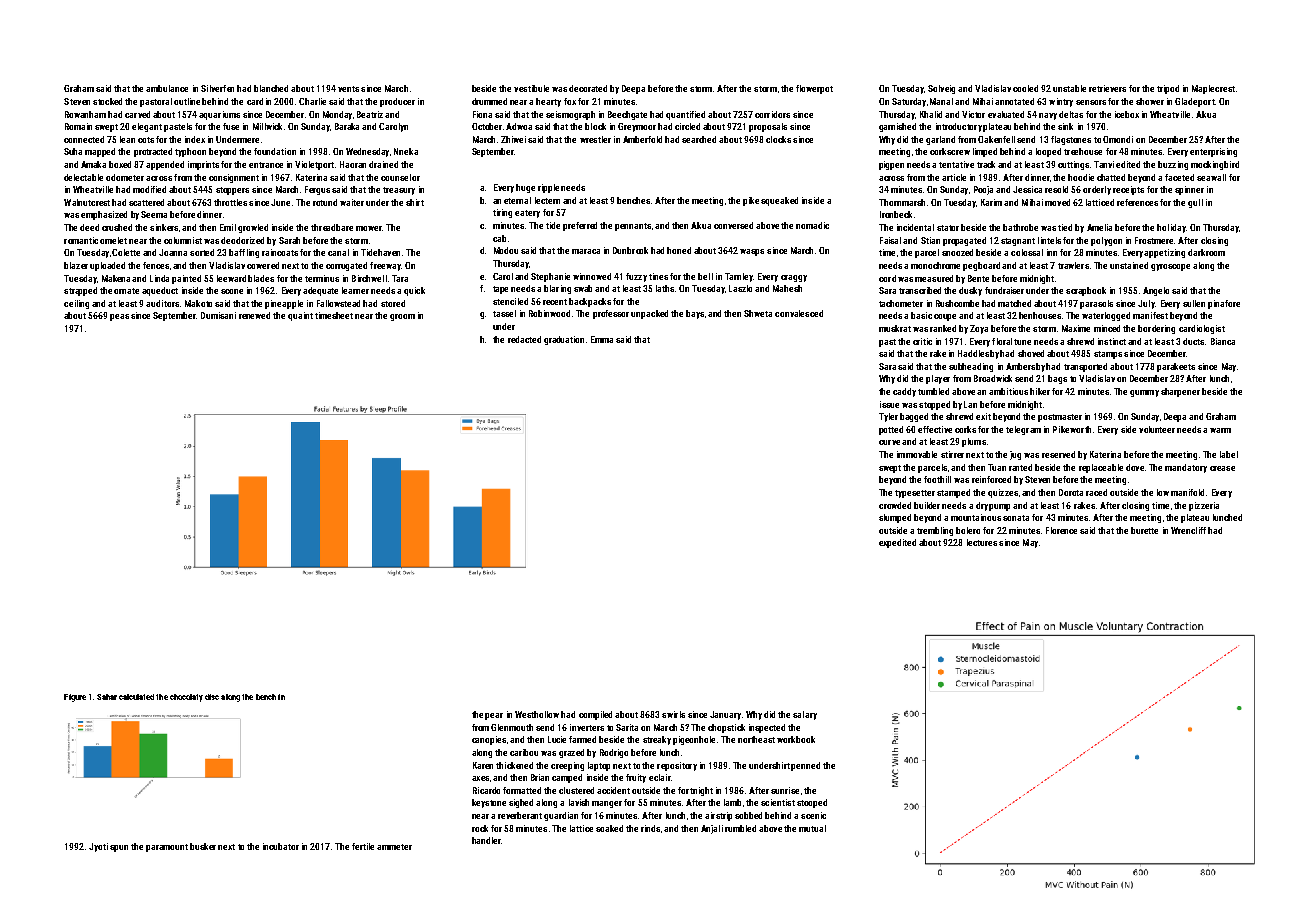  I want to click on mandatory, so click(1186, 468).
